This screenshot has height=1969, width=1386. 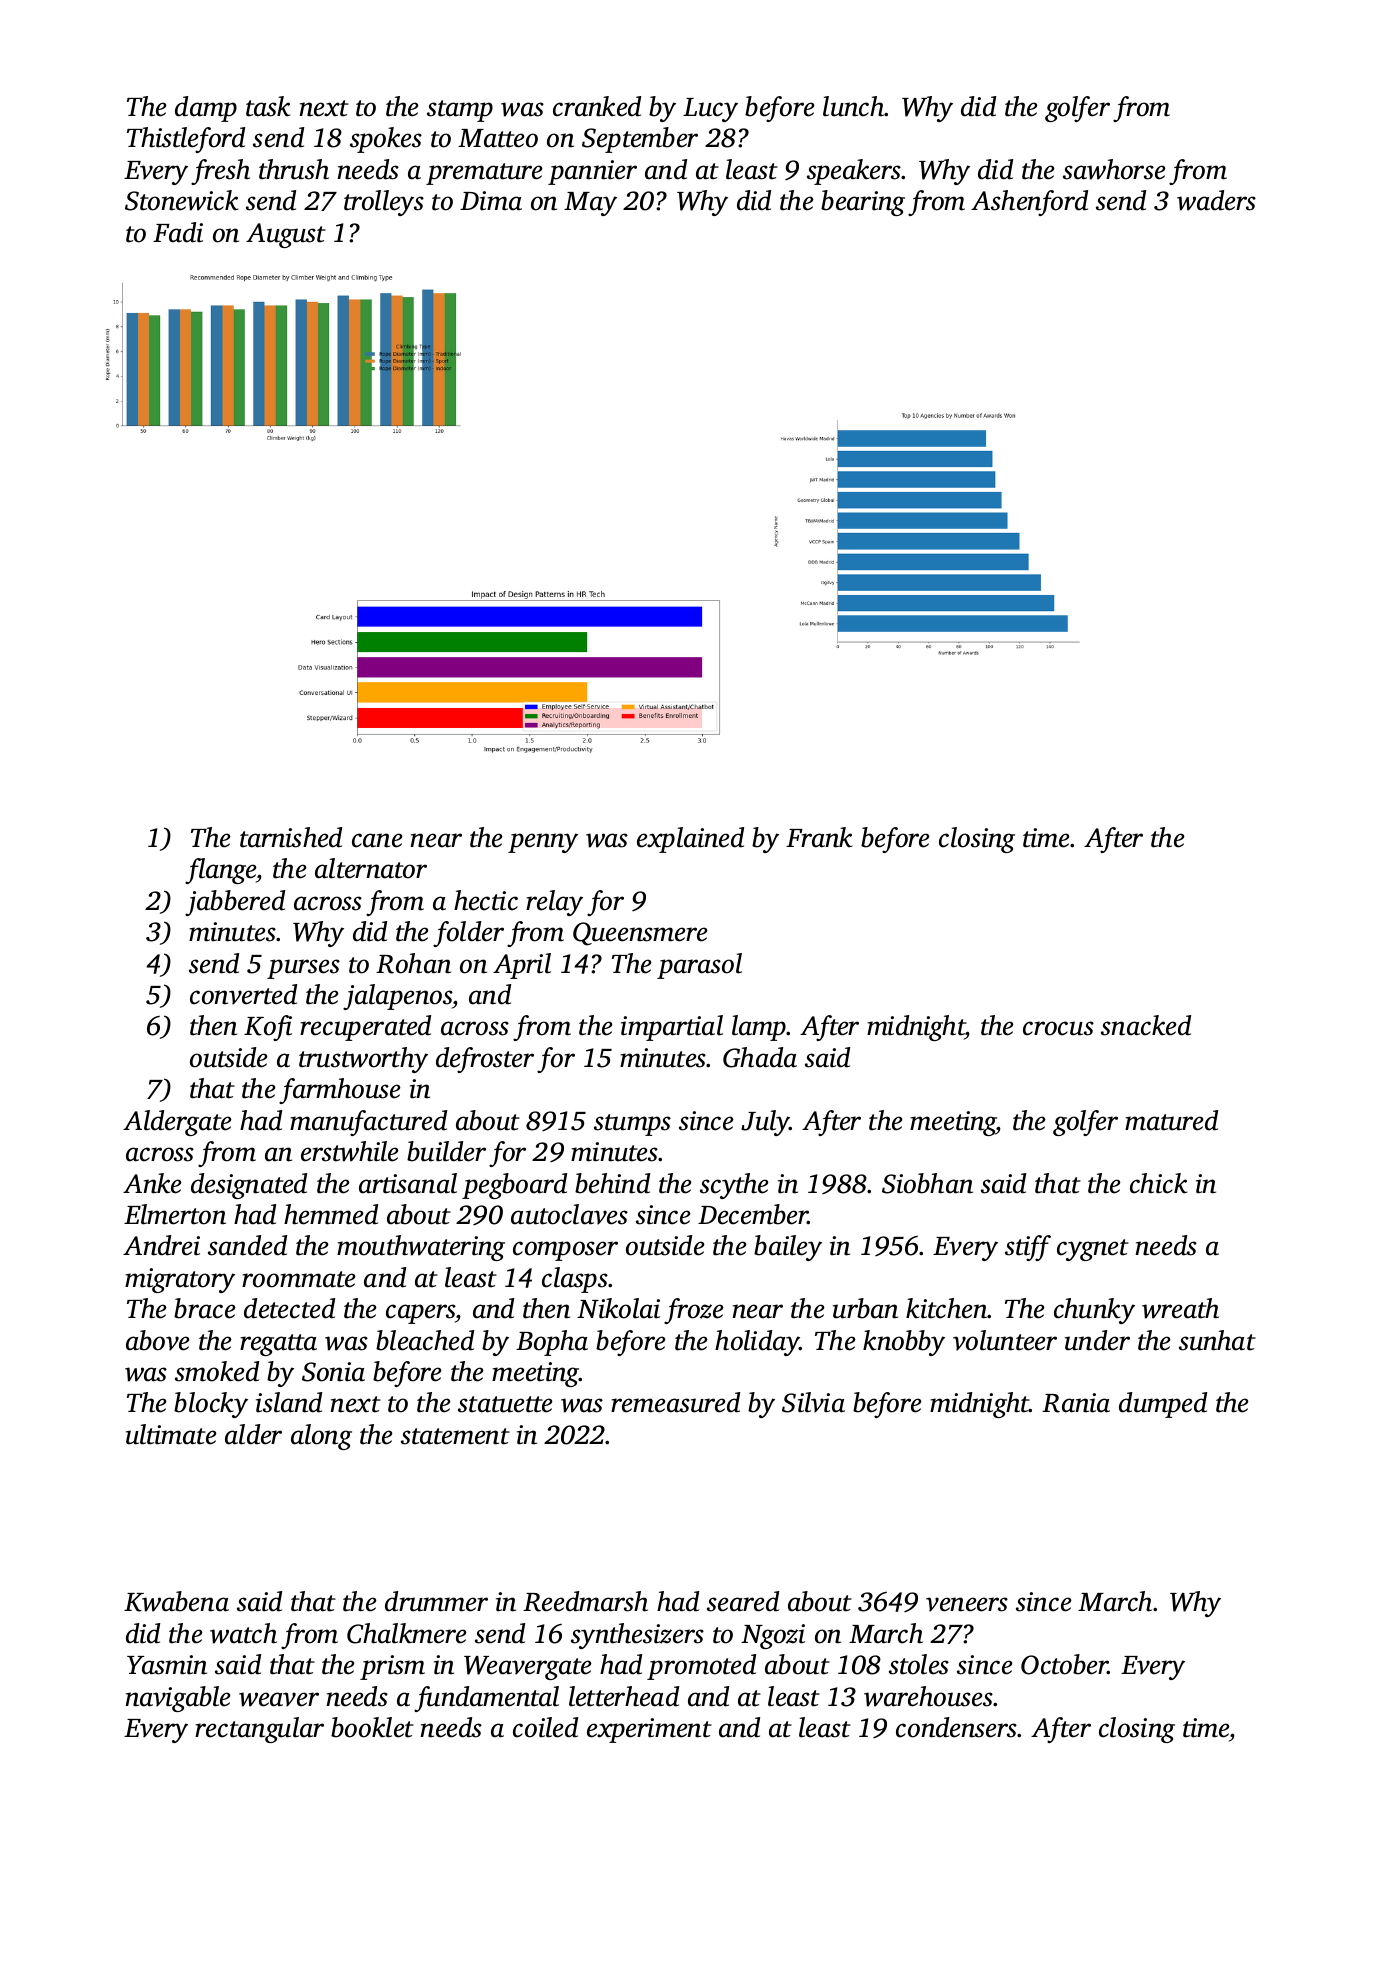 I want to click on explained, so click(x=690, y=840).
